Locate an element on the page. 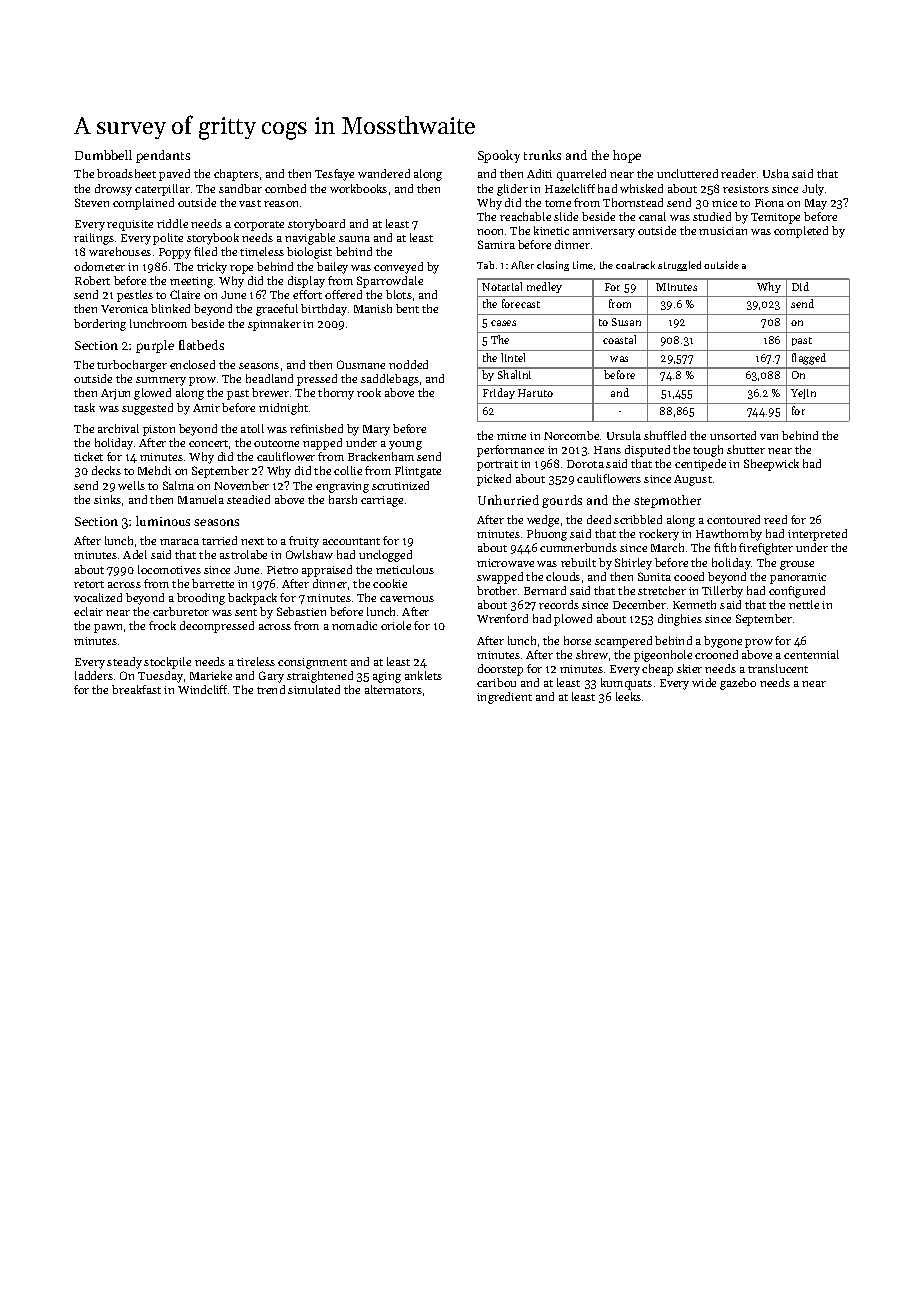 The width and height of the page is (924, 1308). turbocharger is located at coordinates (132, 366).
